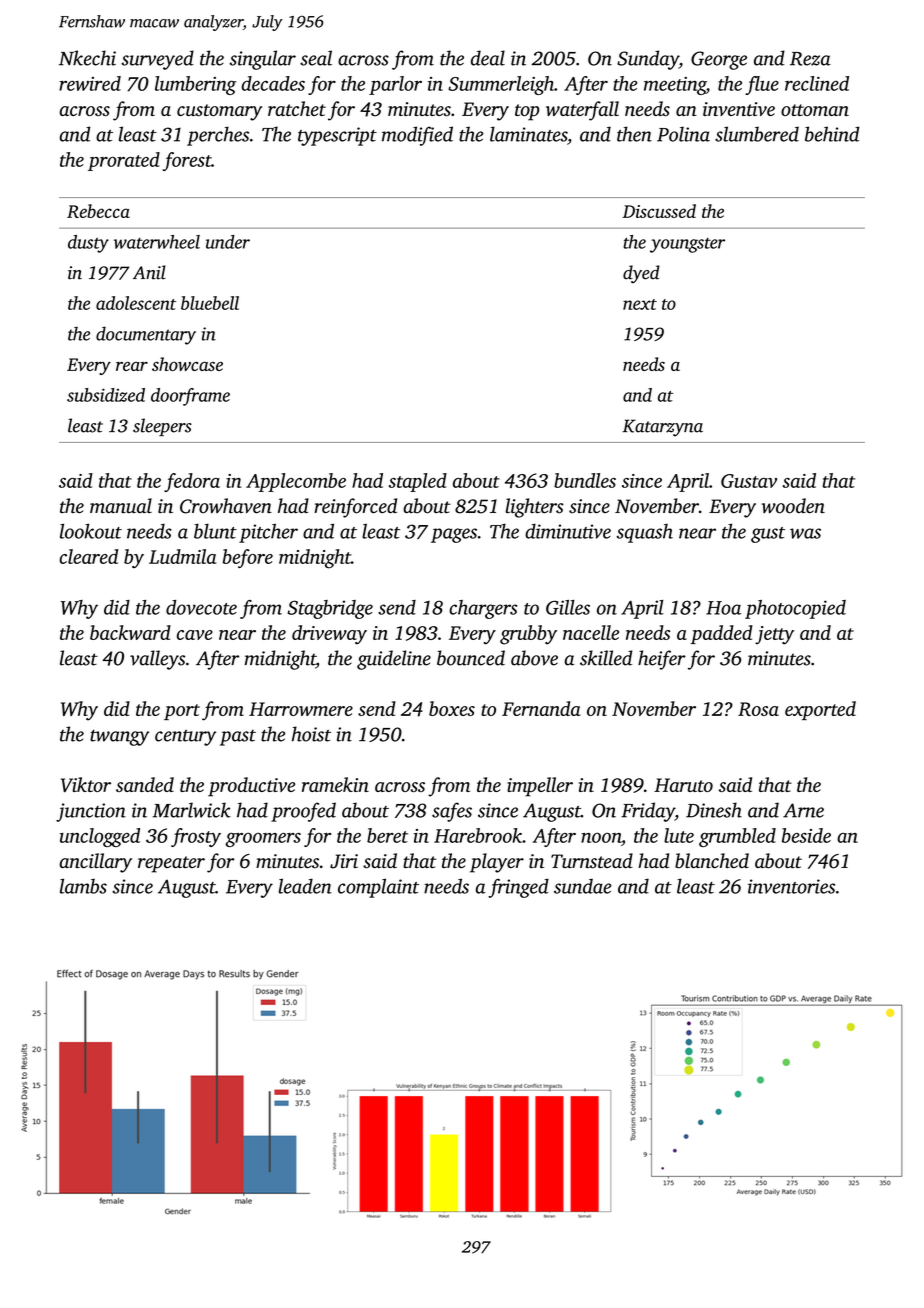 This screenshot has width=924, height=1308. I want to click on subsidized, so click(106, 395).
